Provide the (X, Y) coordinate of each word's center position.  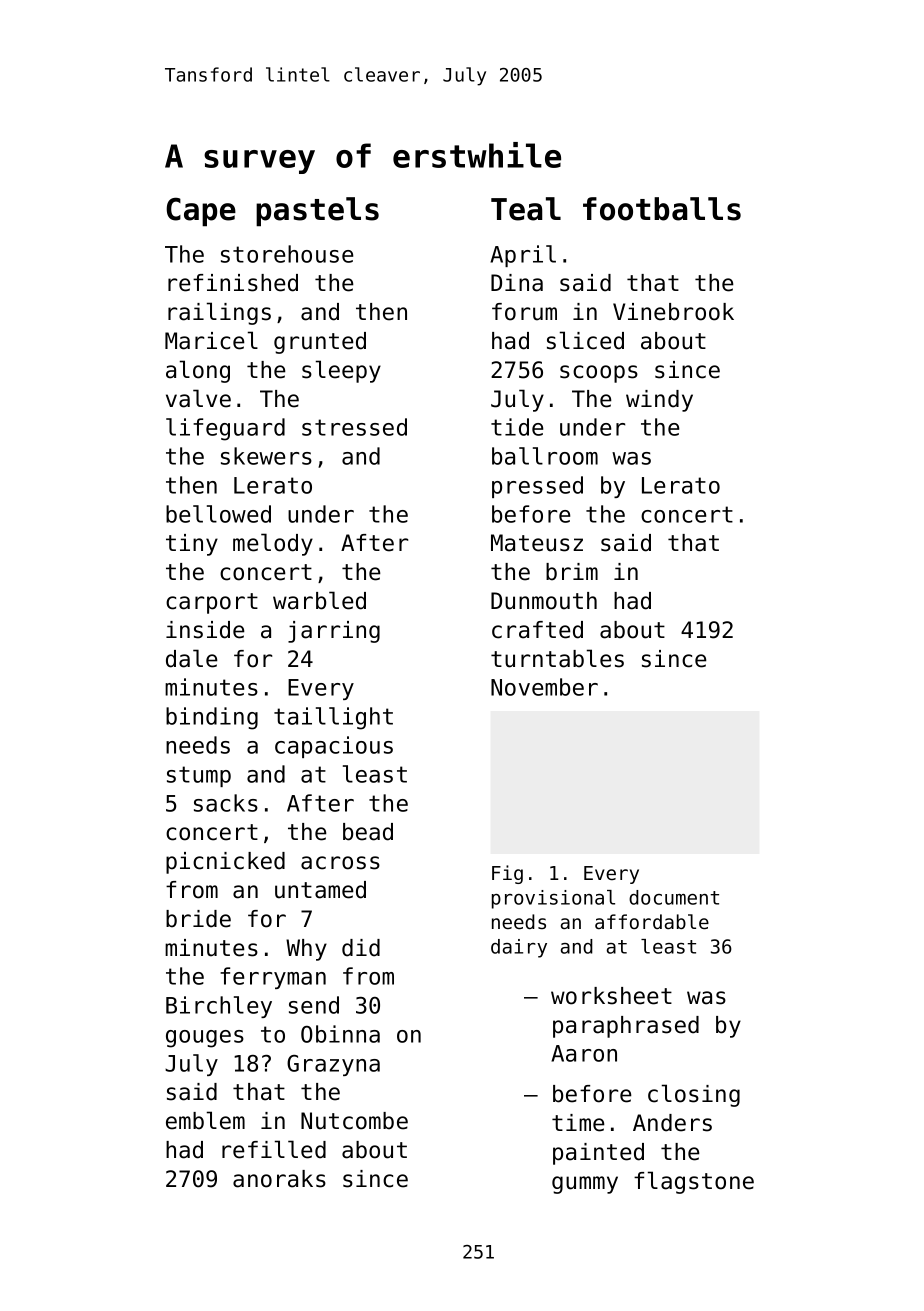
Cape (201, 211)
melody (273, 544)
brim (572, 572)
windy (659, 401)
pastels (317, 211)
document (674, 897)
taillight (333, 718)
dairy (519, 948)
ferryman (273, 978)
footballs (662, 209)
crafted (537, 630)
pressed (537, 487)
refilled (274, 1149)
